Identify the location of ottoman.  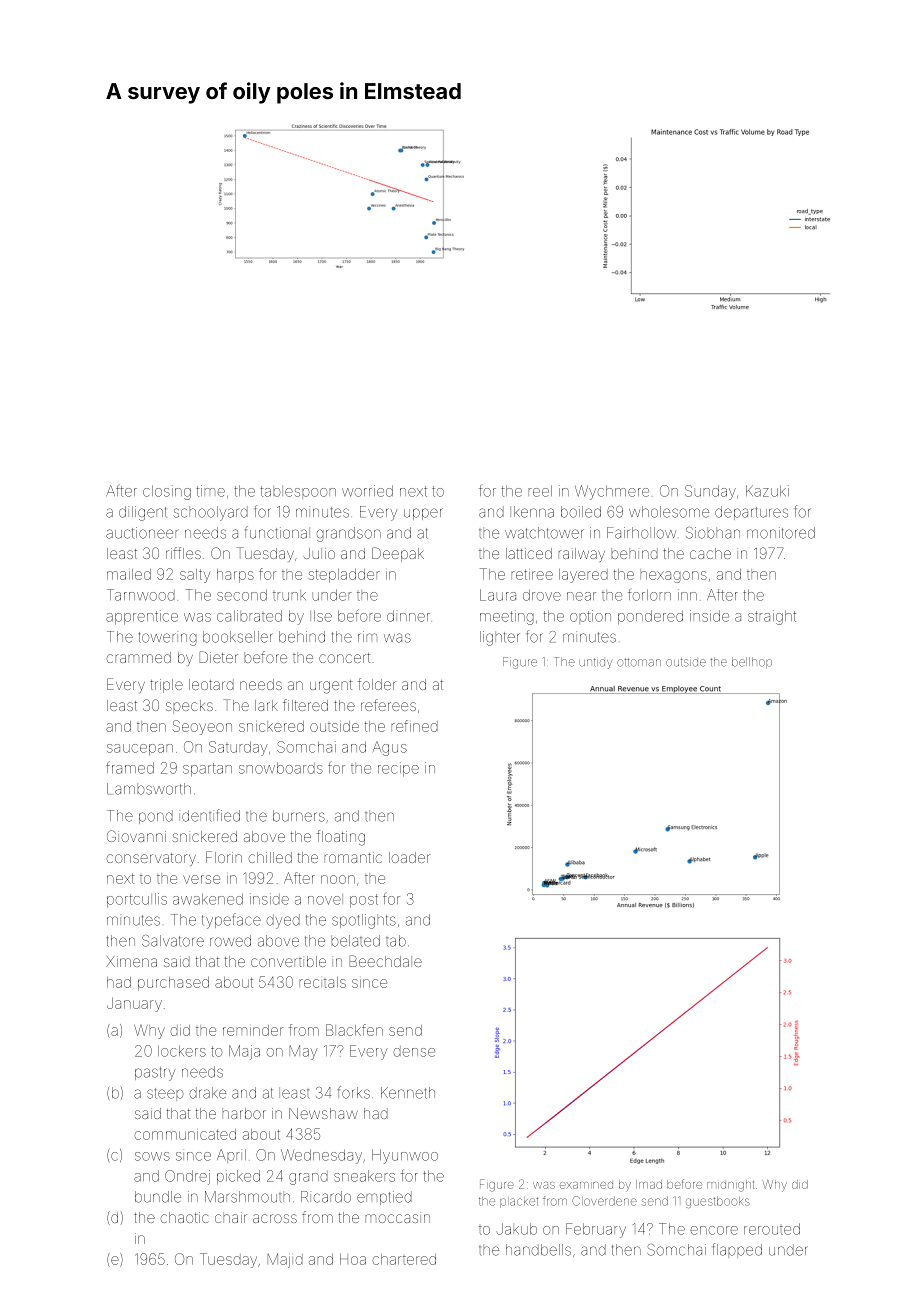
(639, 662).
